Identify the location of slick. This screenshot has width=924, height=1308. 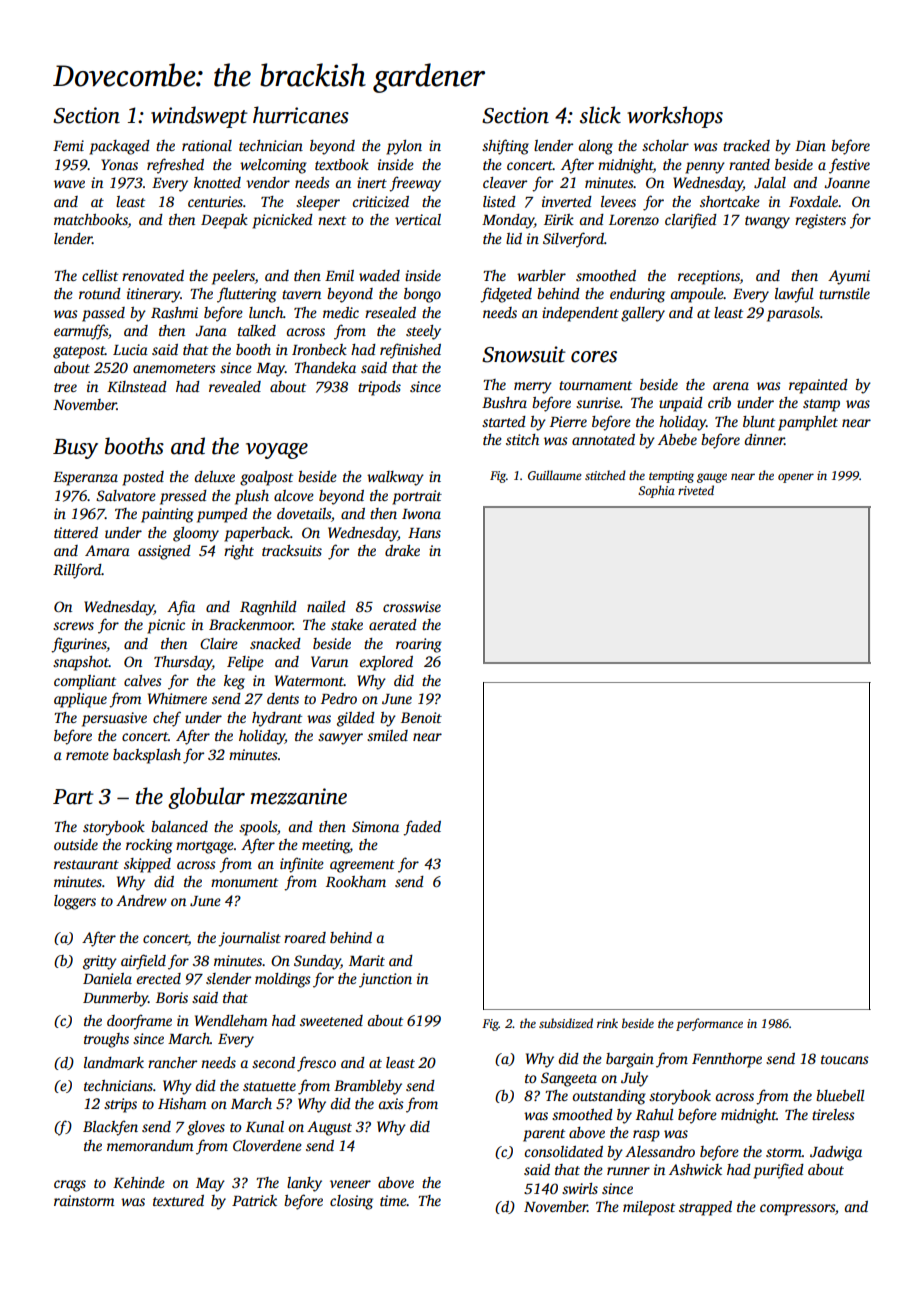
(600, 115).
